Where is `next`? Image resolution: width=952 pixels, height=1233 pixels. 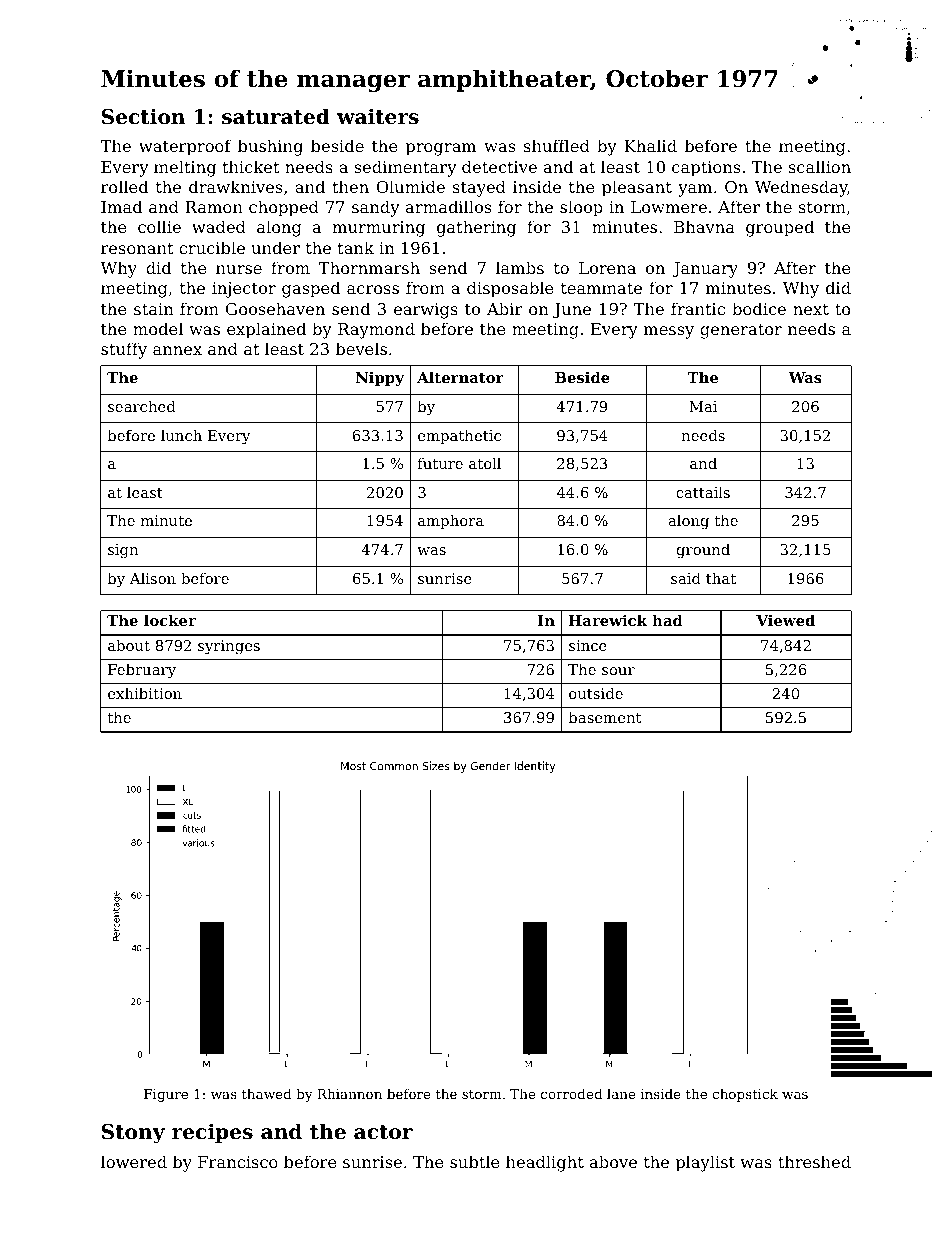 next is located at coordinates (811, 309).
